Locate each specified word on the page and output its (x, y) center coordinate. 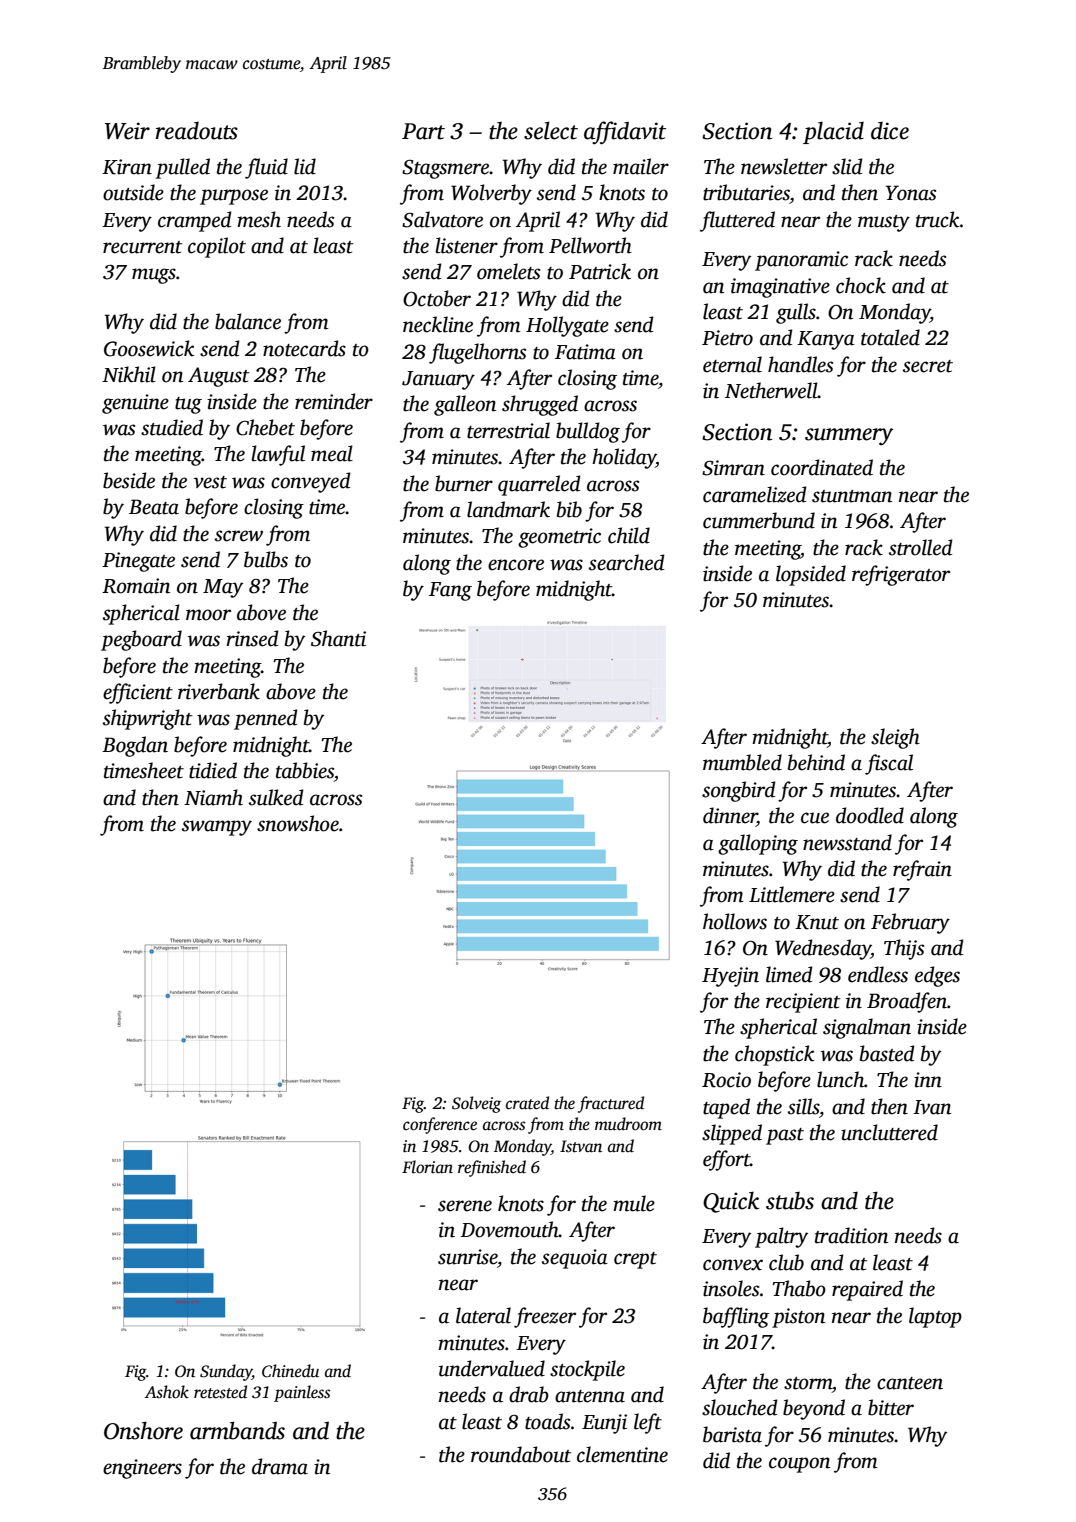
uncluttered (889, 1132)
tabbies (305, 770)
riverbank (219, 691)
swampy (217, 828)
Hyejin (730, 977)
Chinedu (290, 1371)
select (551, 130)
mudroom (628, 1124)
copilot (217, 247)
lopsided (811, 575)
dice (890, 130)
